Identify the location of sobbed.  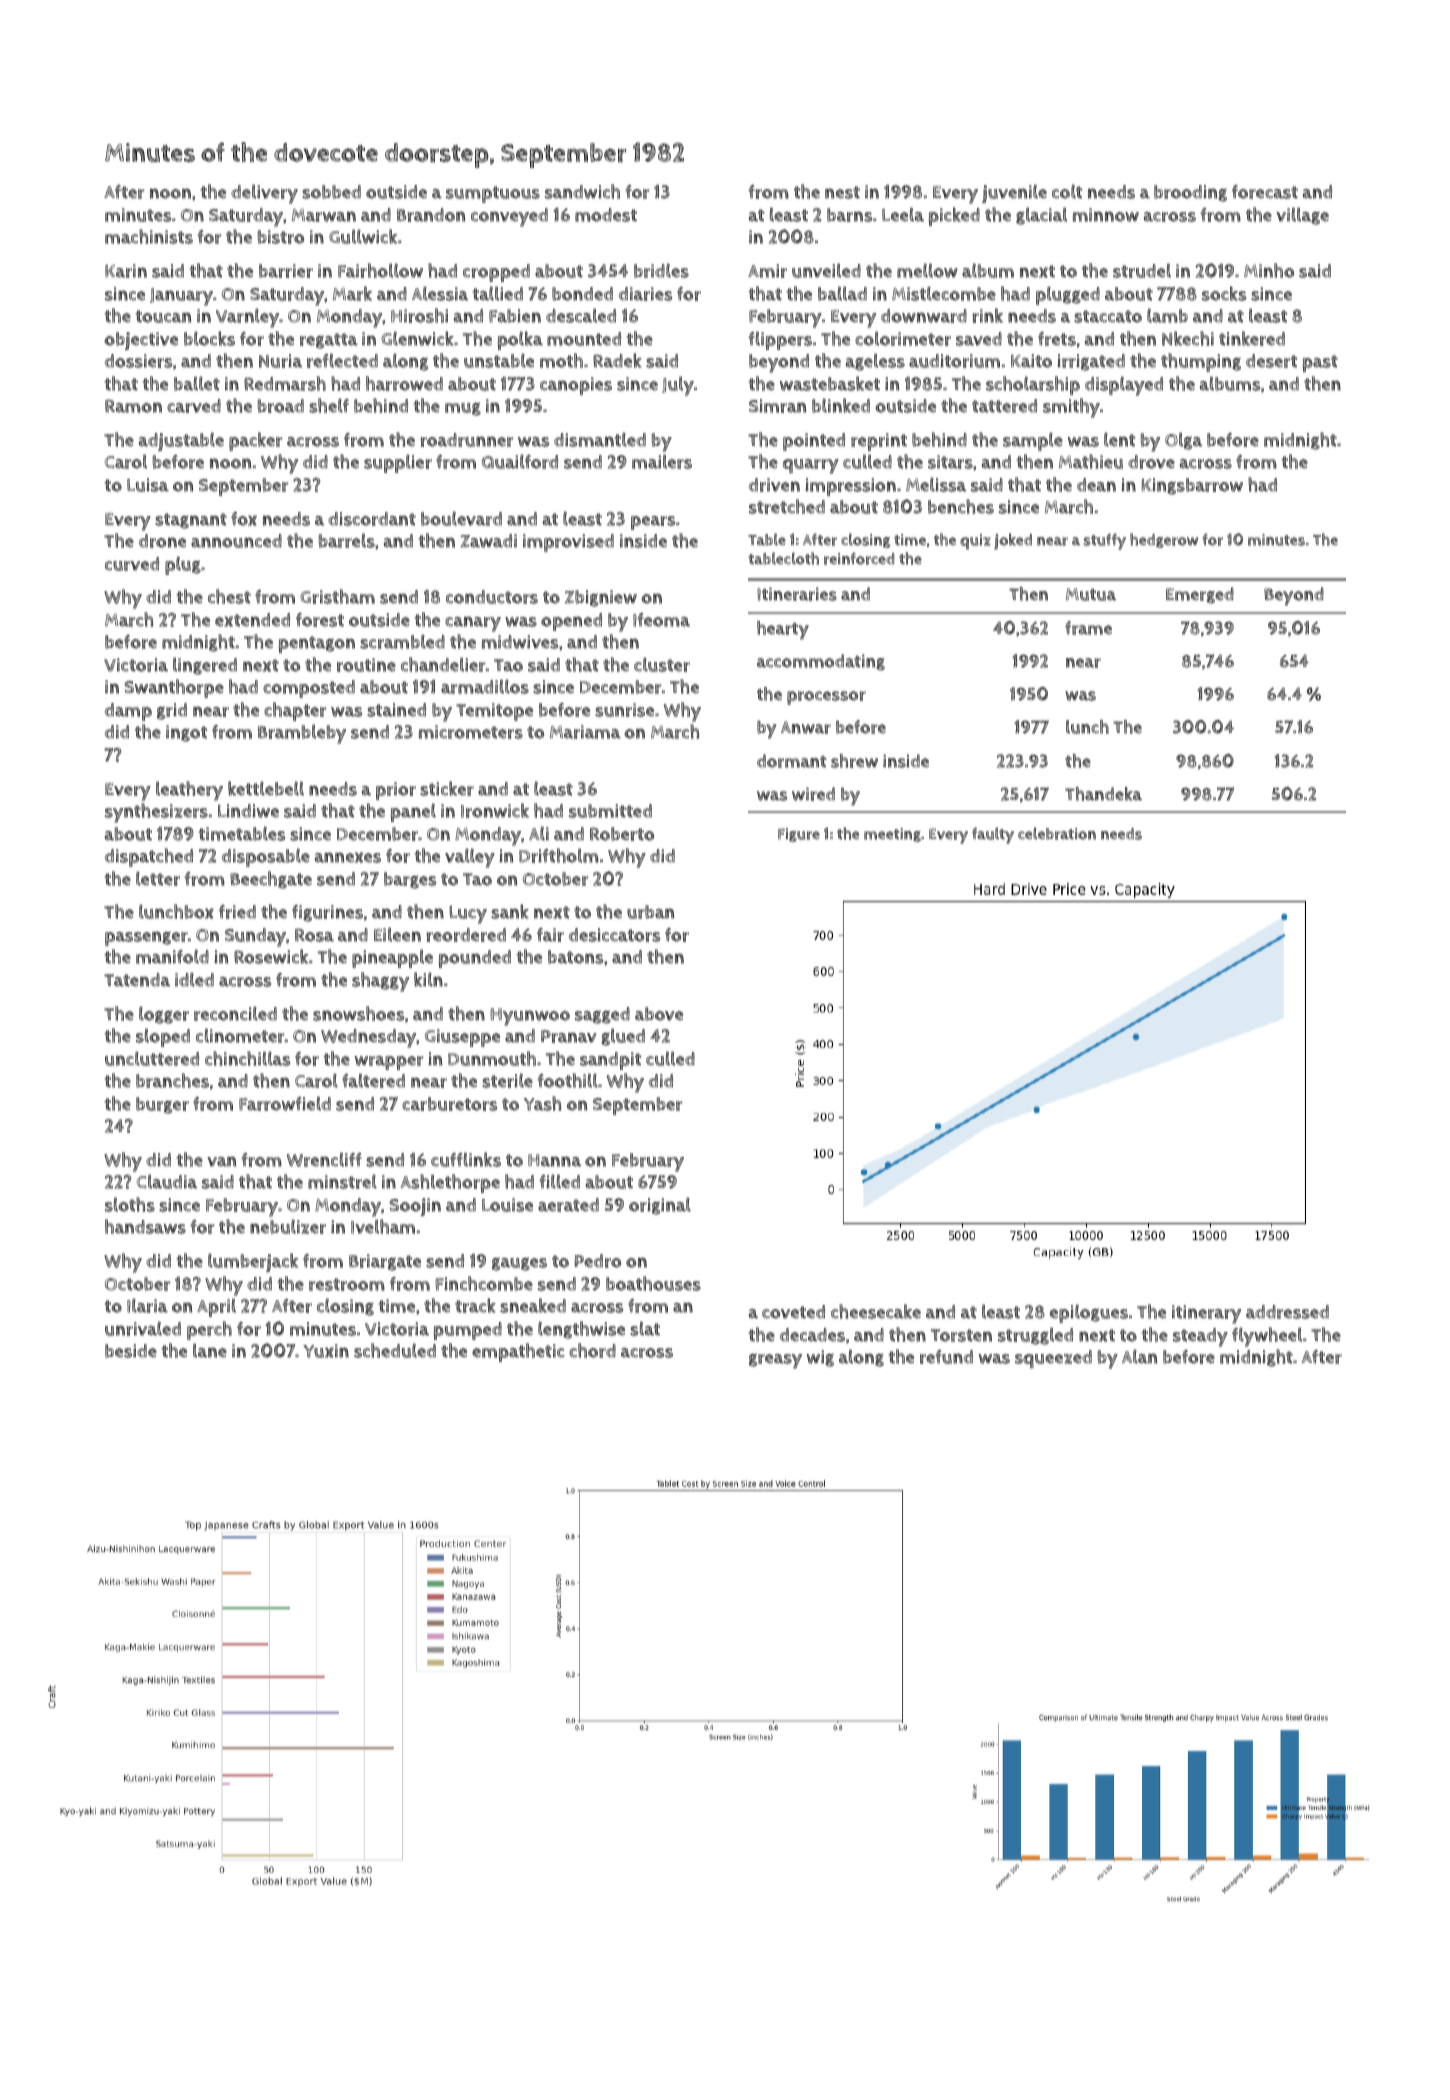
(331, 192).
